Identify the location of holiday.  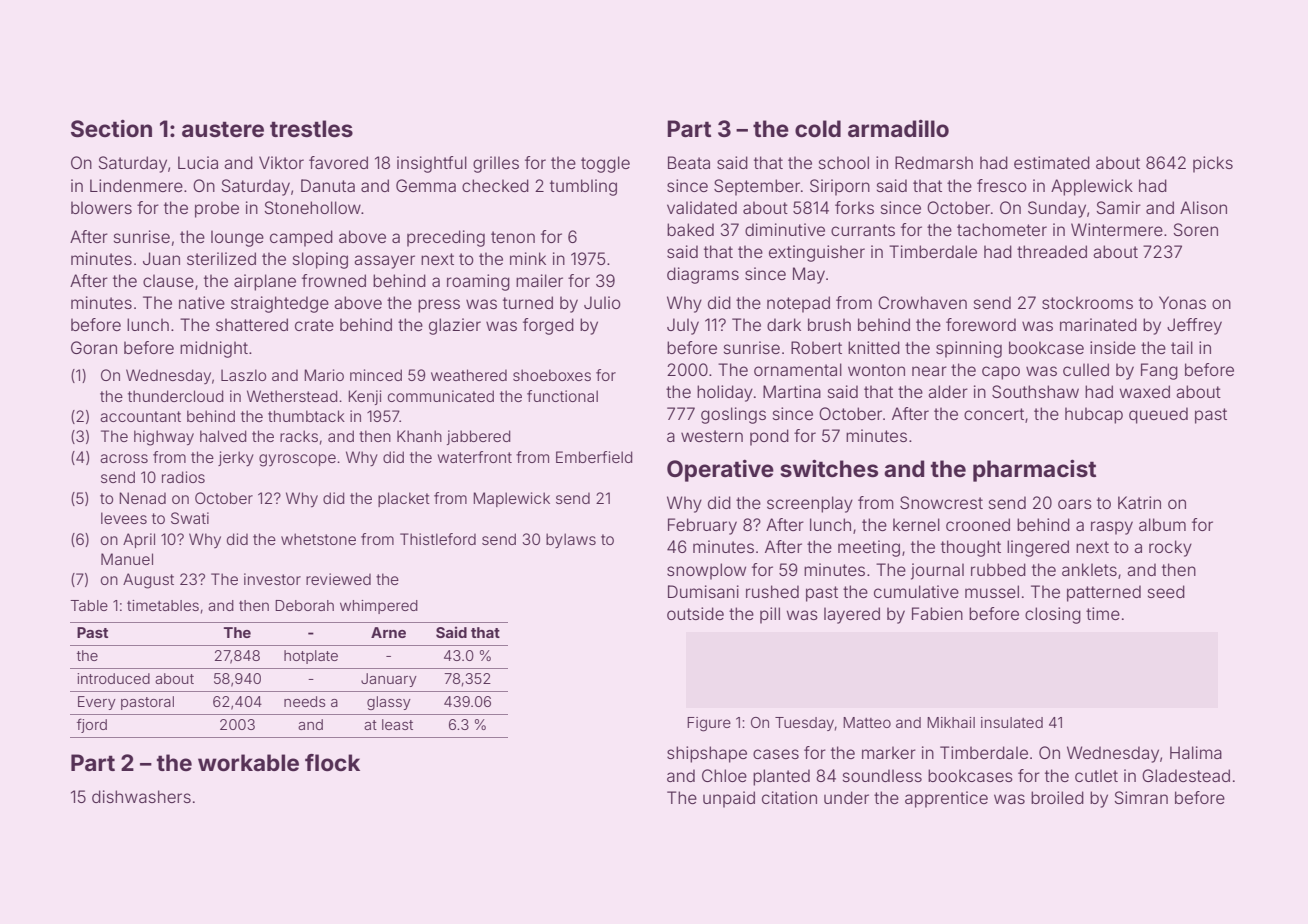
(725, 393).
